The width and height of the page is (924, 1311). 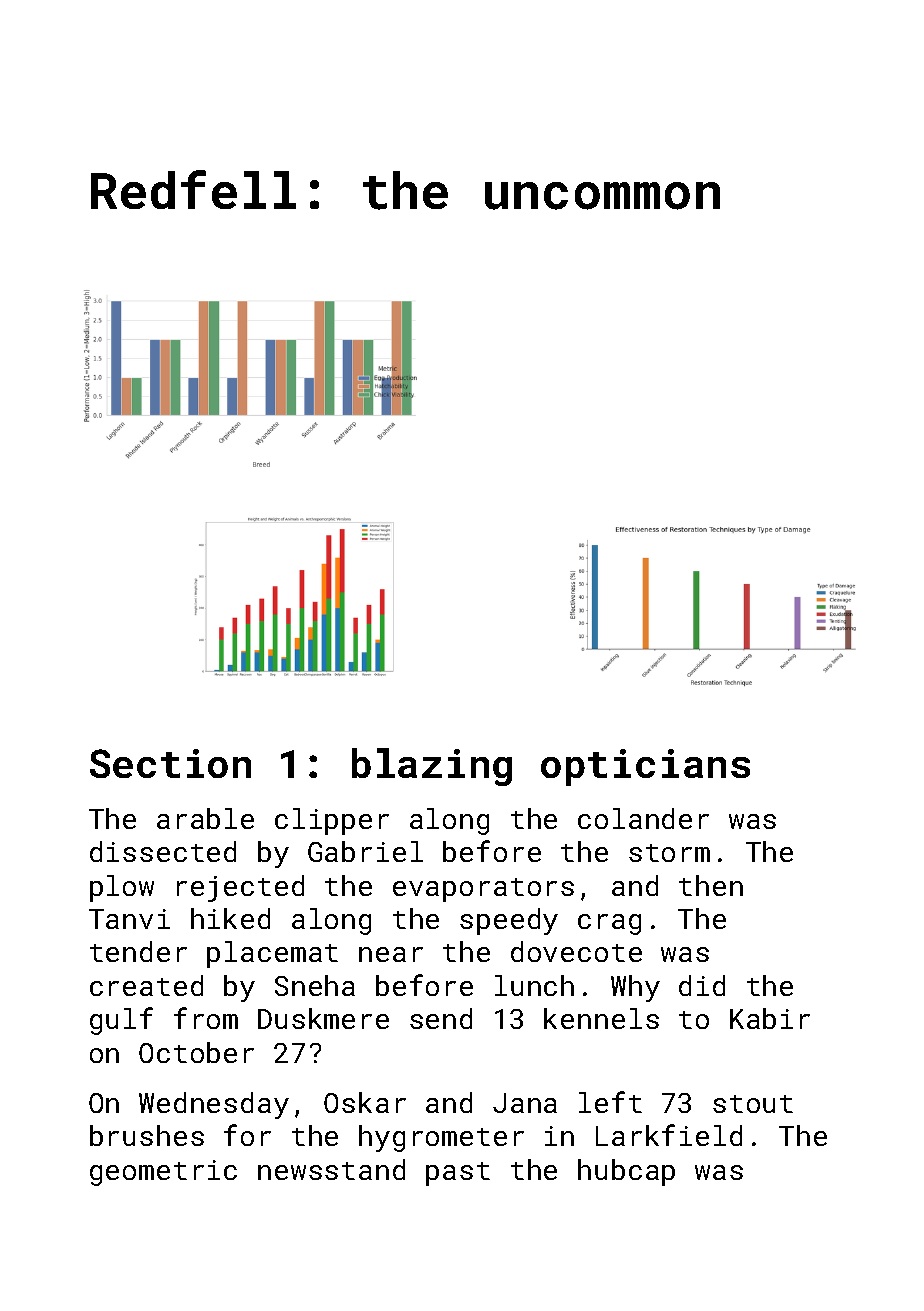 What do you see at coordinates (432, 767) in the page?
I see `blazing` at bounding box center [432, 767].
